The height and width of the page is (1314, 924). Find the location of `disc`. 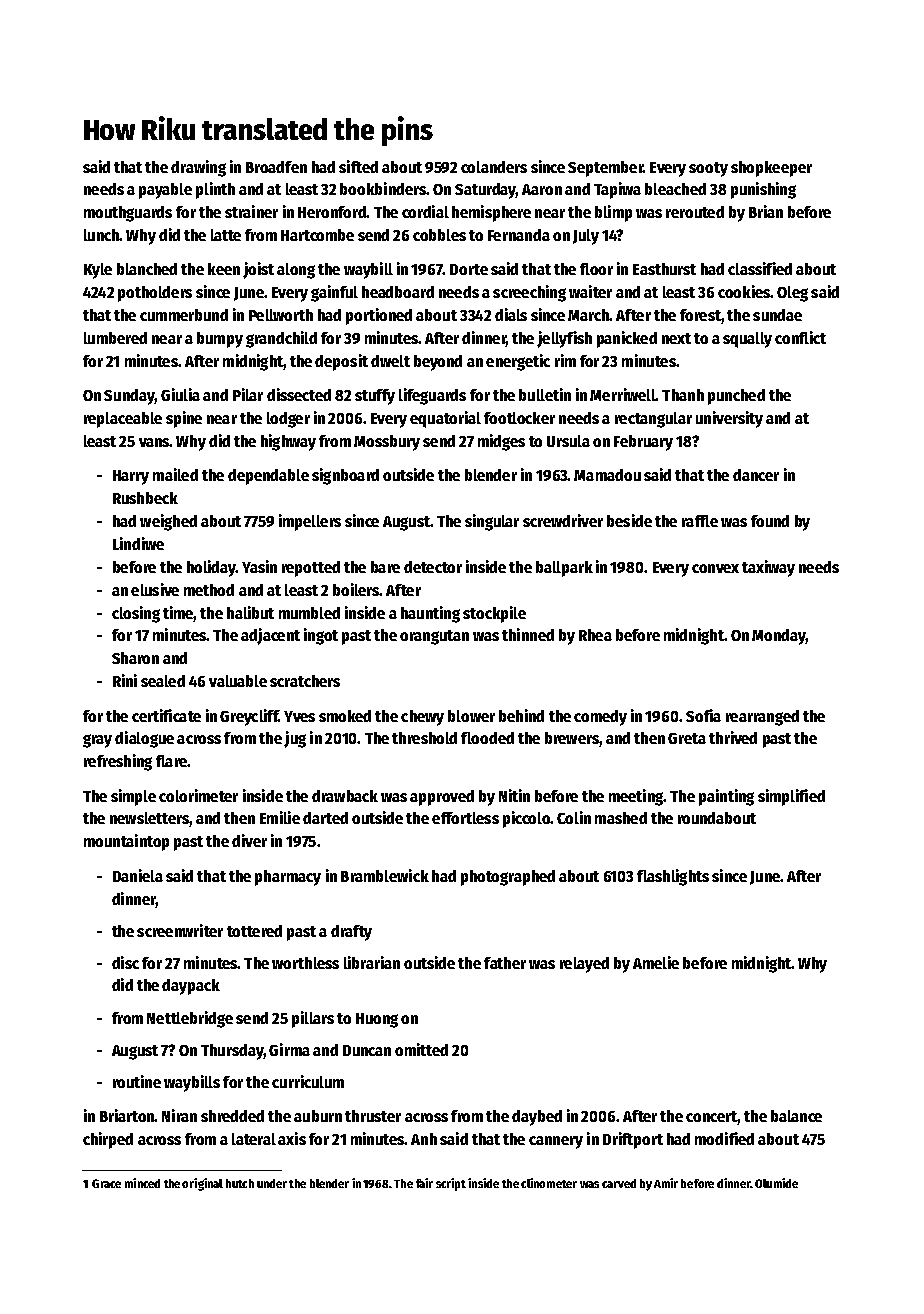

disc is located at coordinates (125, 962).
